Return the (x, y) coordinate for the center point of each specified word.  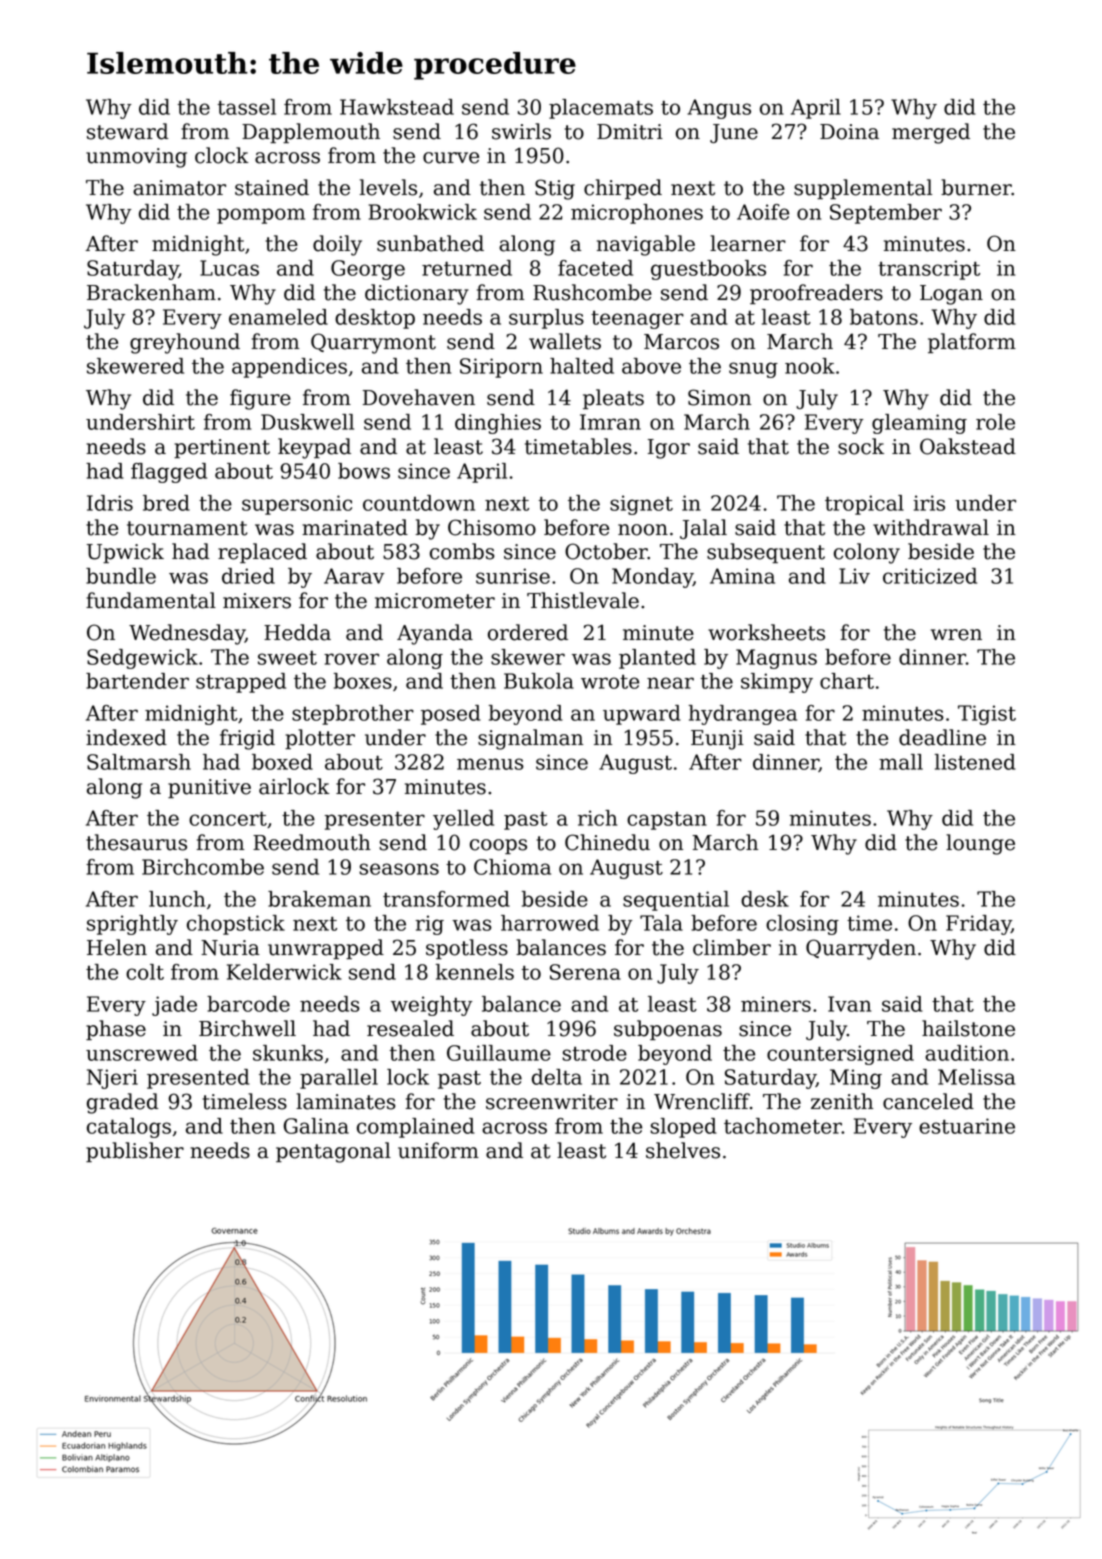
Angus (719, 109)
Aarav (354, 576)
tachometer (783, 1126)
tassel (246, 107)
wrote (610, 682)
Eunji (717, 740)
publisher (135, 1152)
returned (467, 268)
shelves (683, 1150)
